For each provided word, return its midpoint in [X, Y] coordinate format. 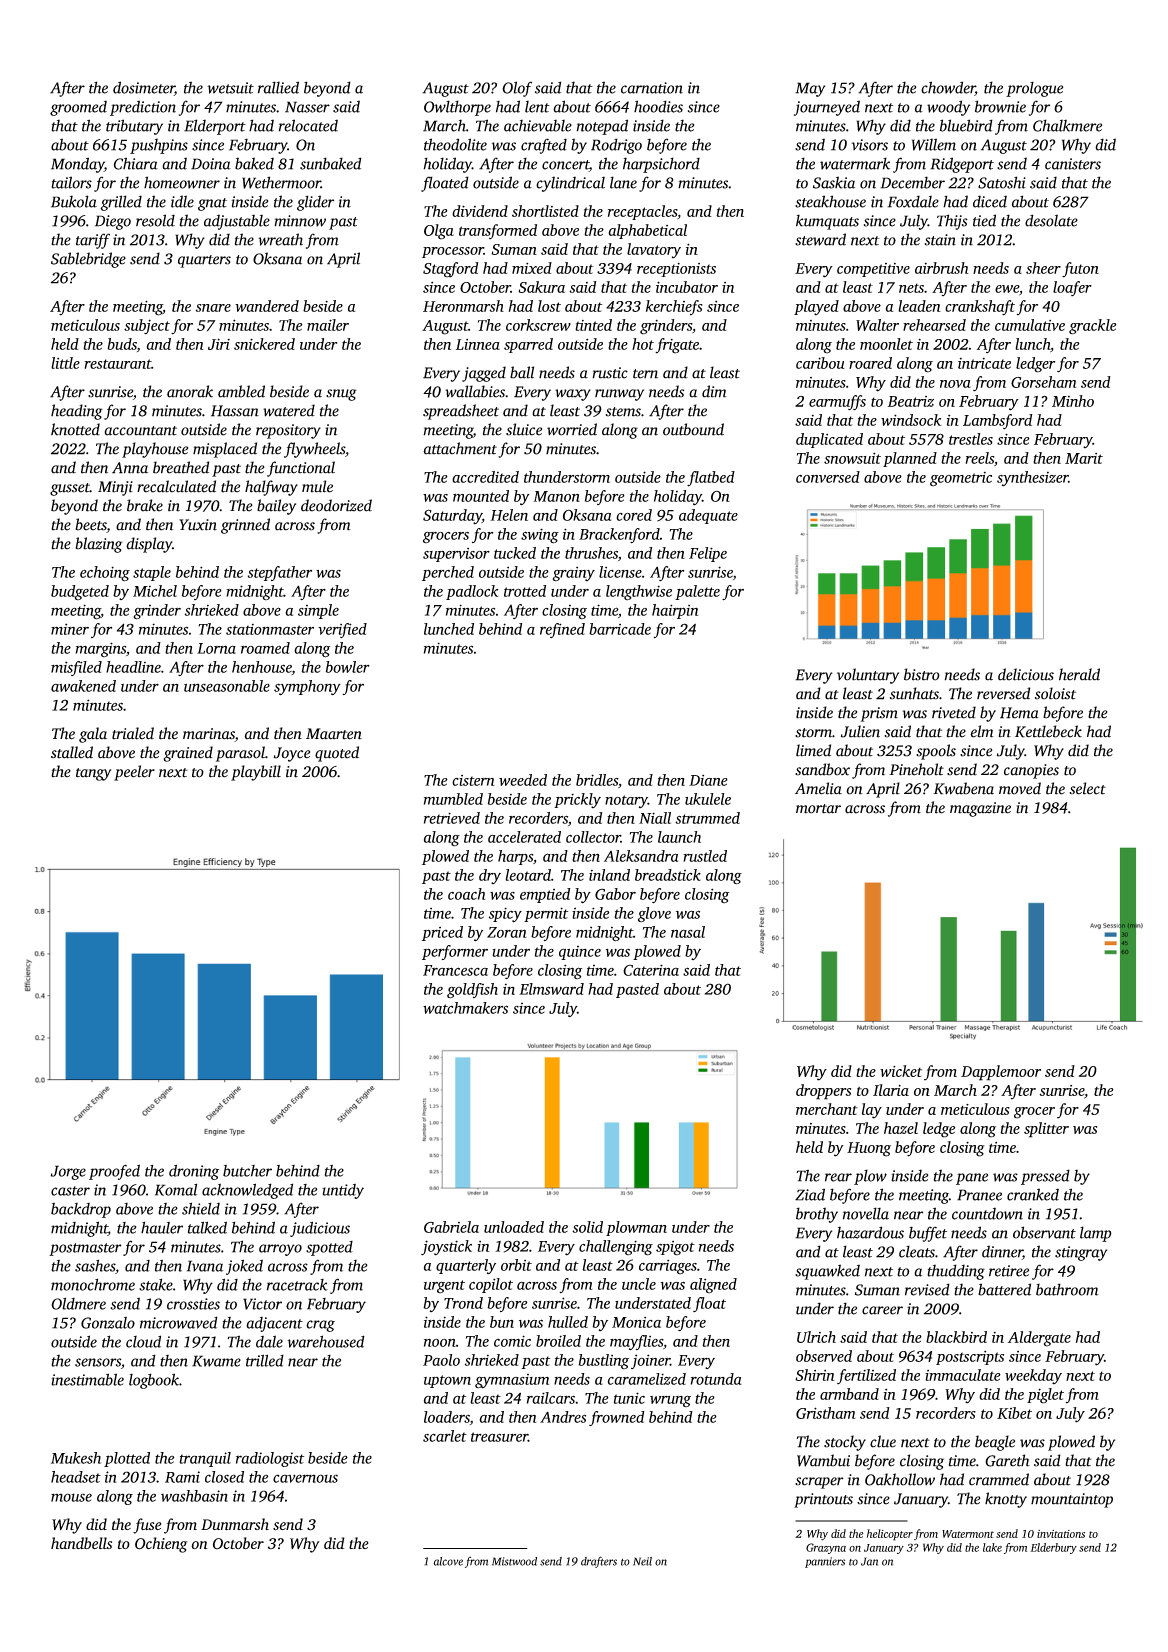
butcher [247, 1171]
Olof [517, 89]
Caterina [651, 970]
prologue [1034, 89]
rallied [278, 87]
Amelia [818, 788]
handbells [81, 1543]
